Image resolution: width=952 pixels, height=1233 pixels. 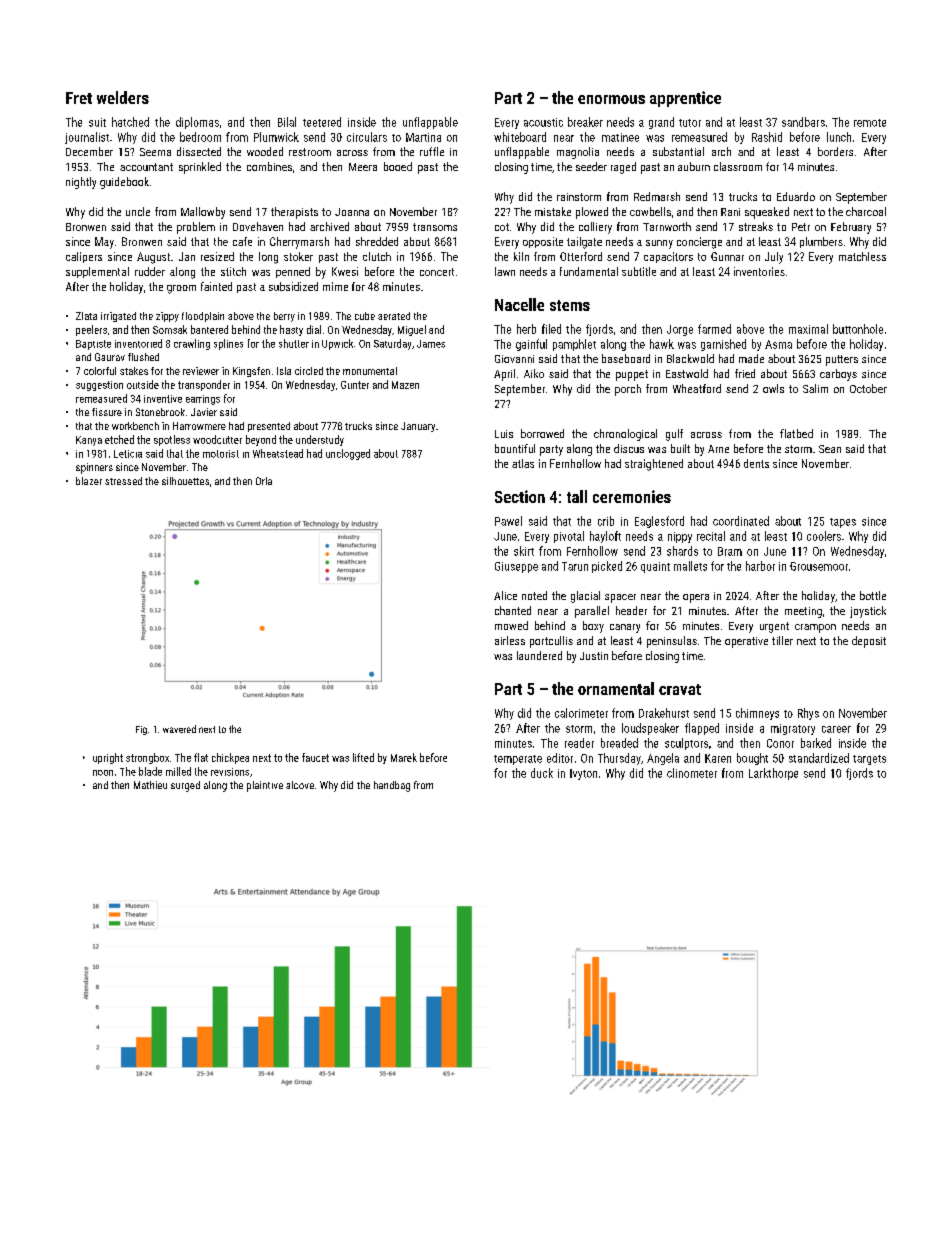 I want to click on apprentice, so click(x=685, y=99).
